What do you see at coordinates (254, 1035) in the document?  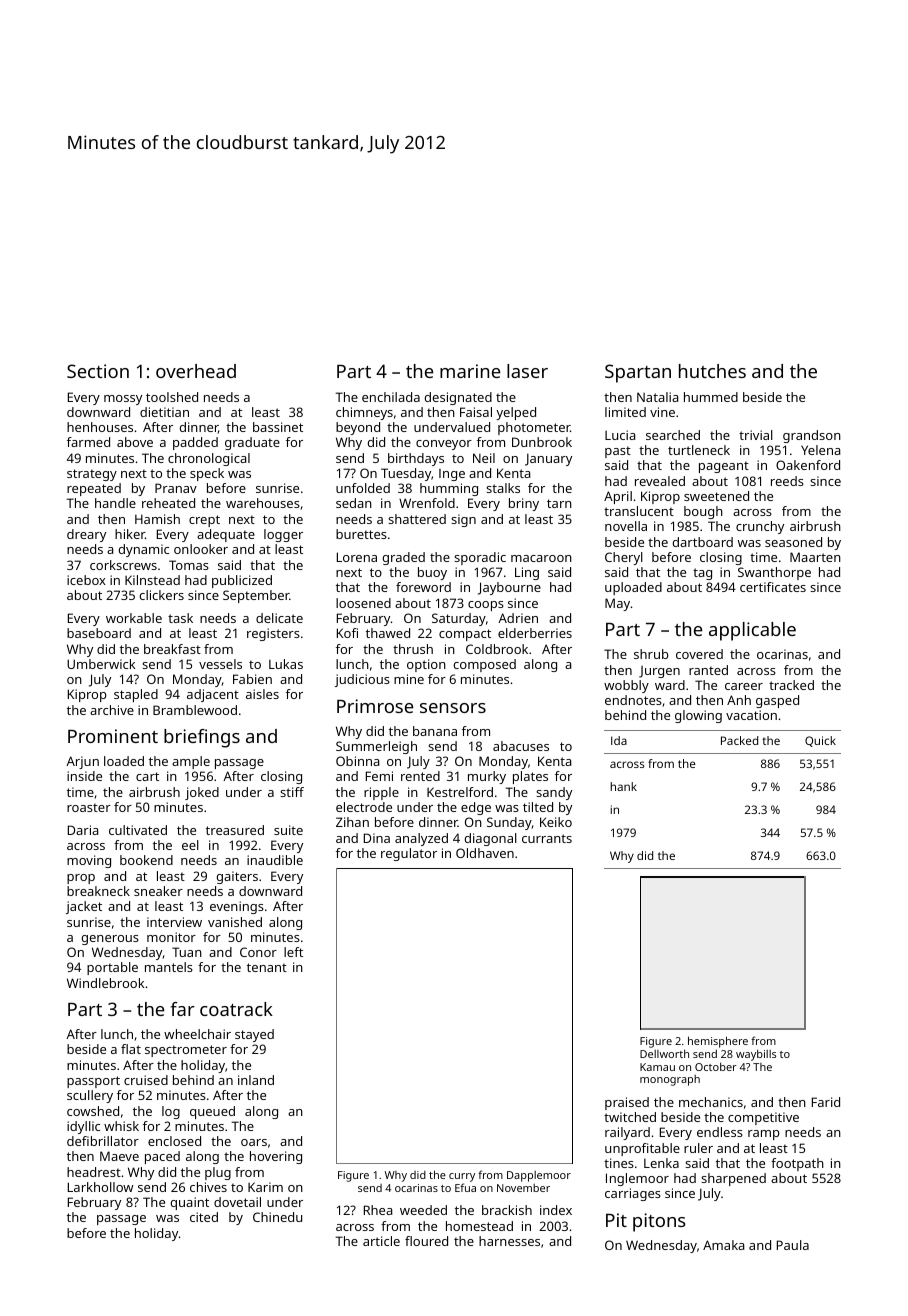 I see `stayed` at bounding box center [254, 1035].
